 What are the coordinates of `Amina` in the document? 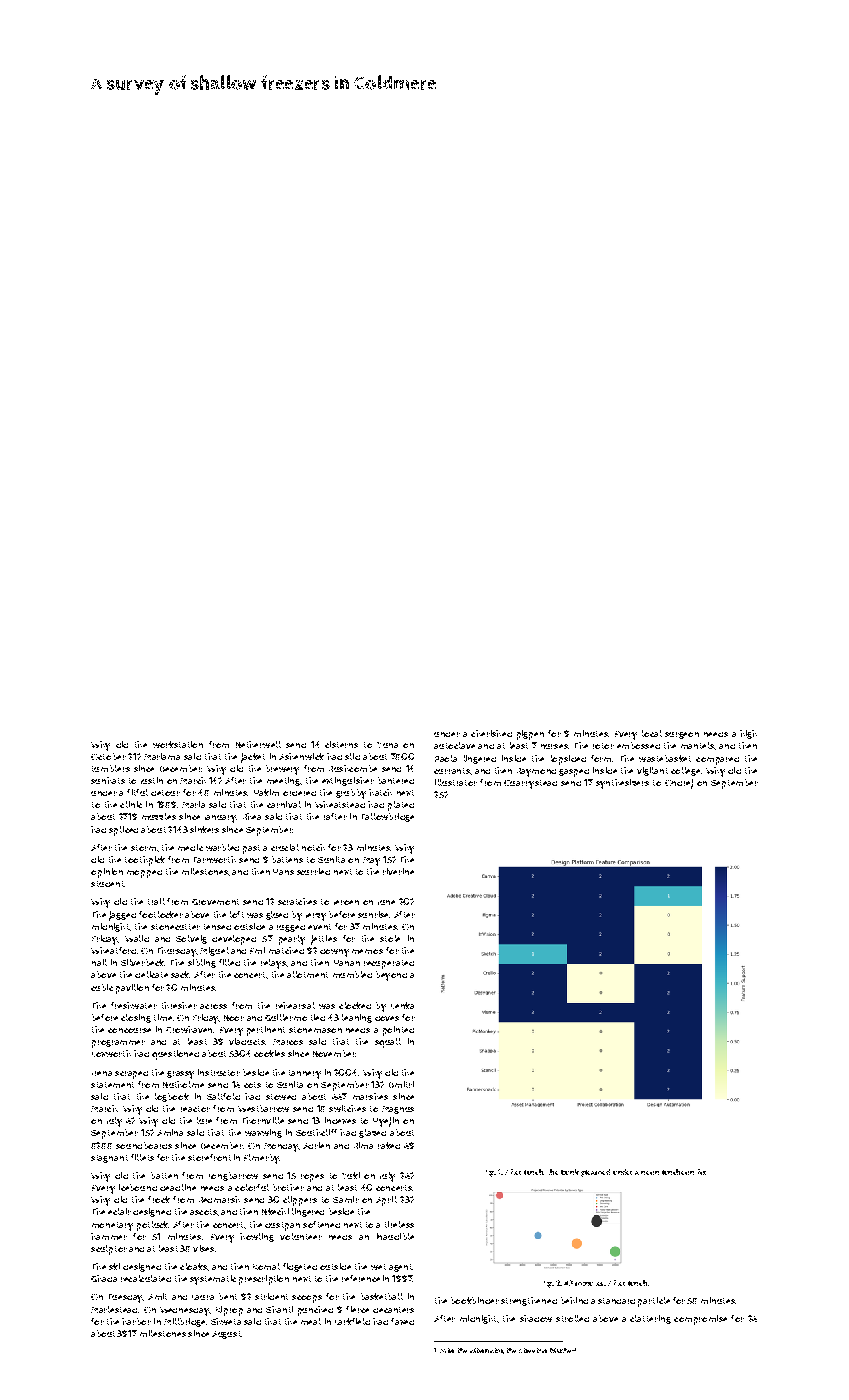 It's located at (170, 1132).
